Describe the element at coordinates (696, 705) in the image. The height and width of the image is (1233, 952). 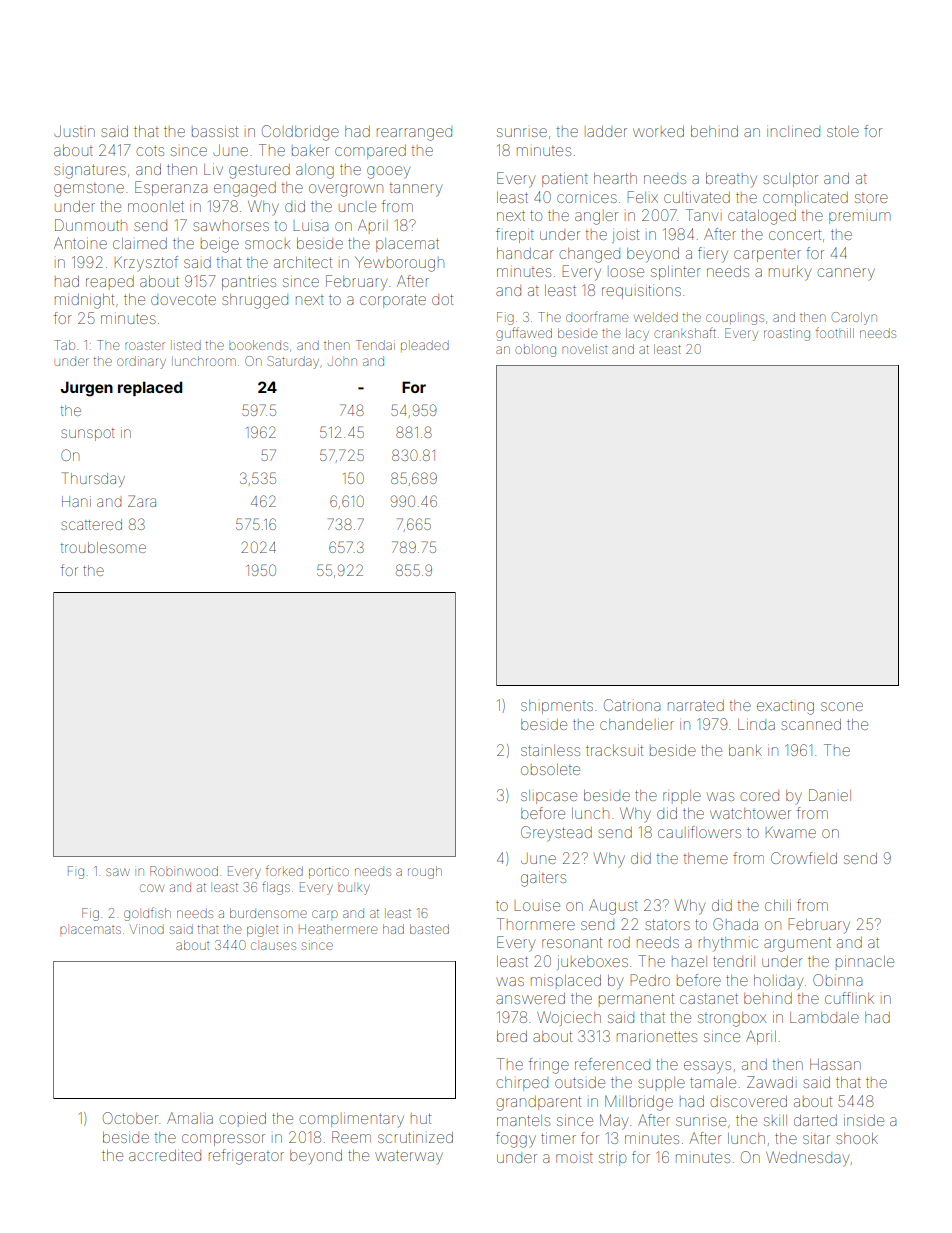
I see `narrated` at that location.
